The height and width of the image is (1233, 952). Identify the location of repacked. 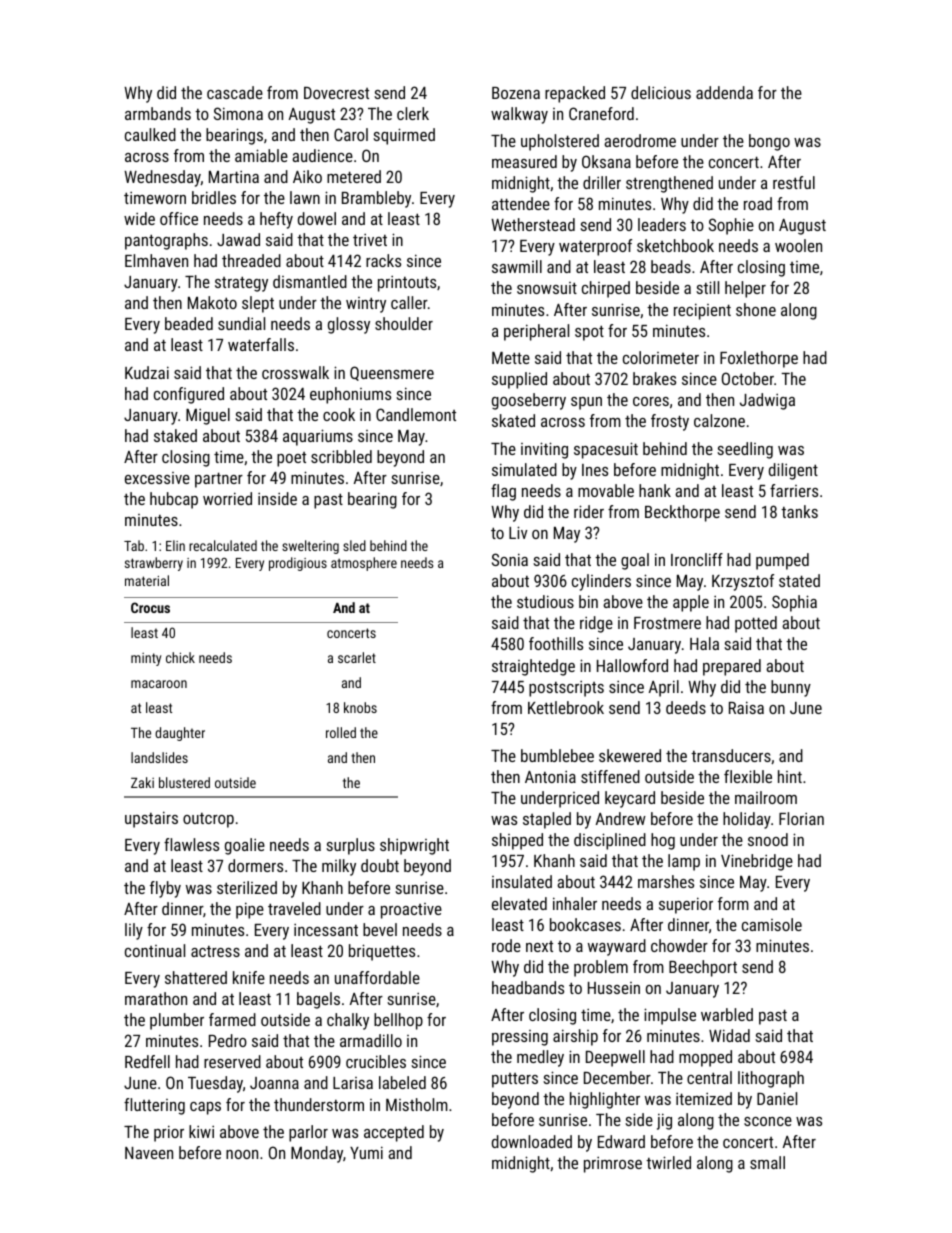
(575, 94).
